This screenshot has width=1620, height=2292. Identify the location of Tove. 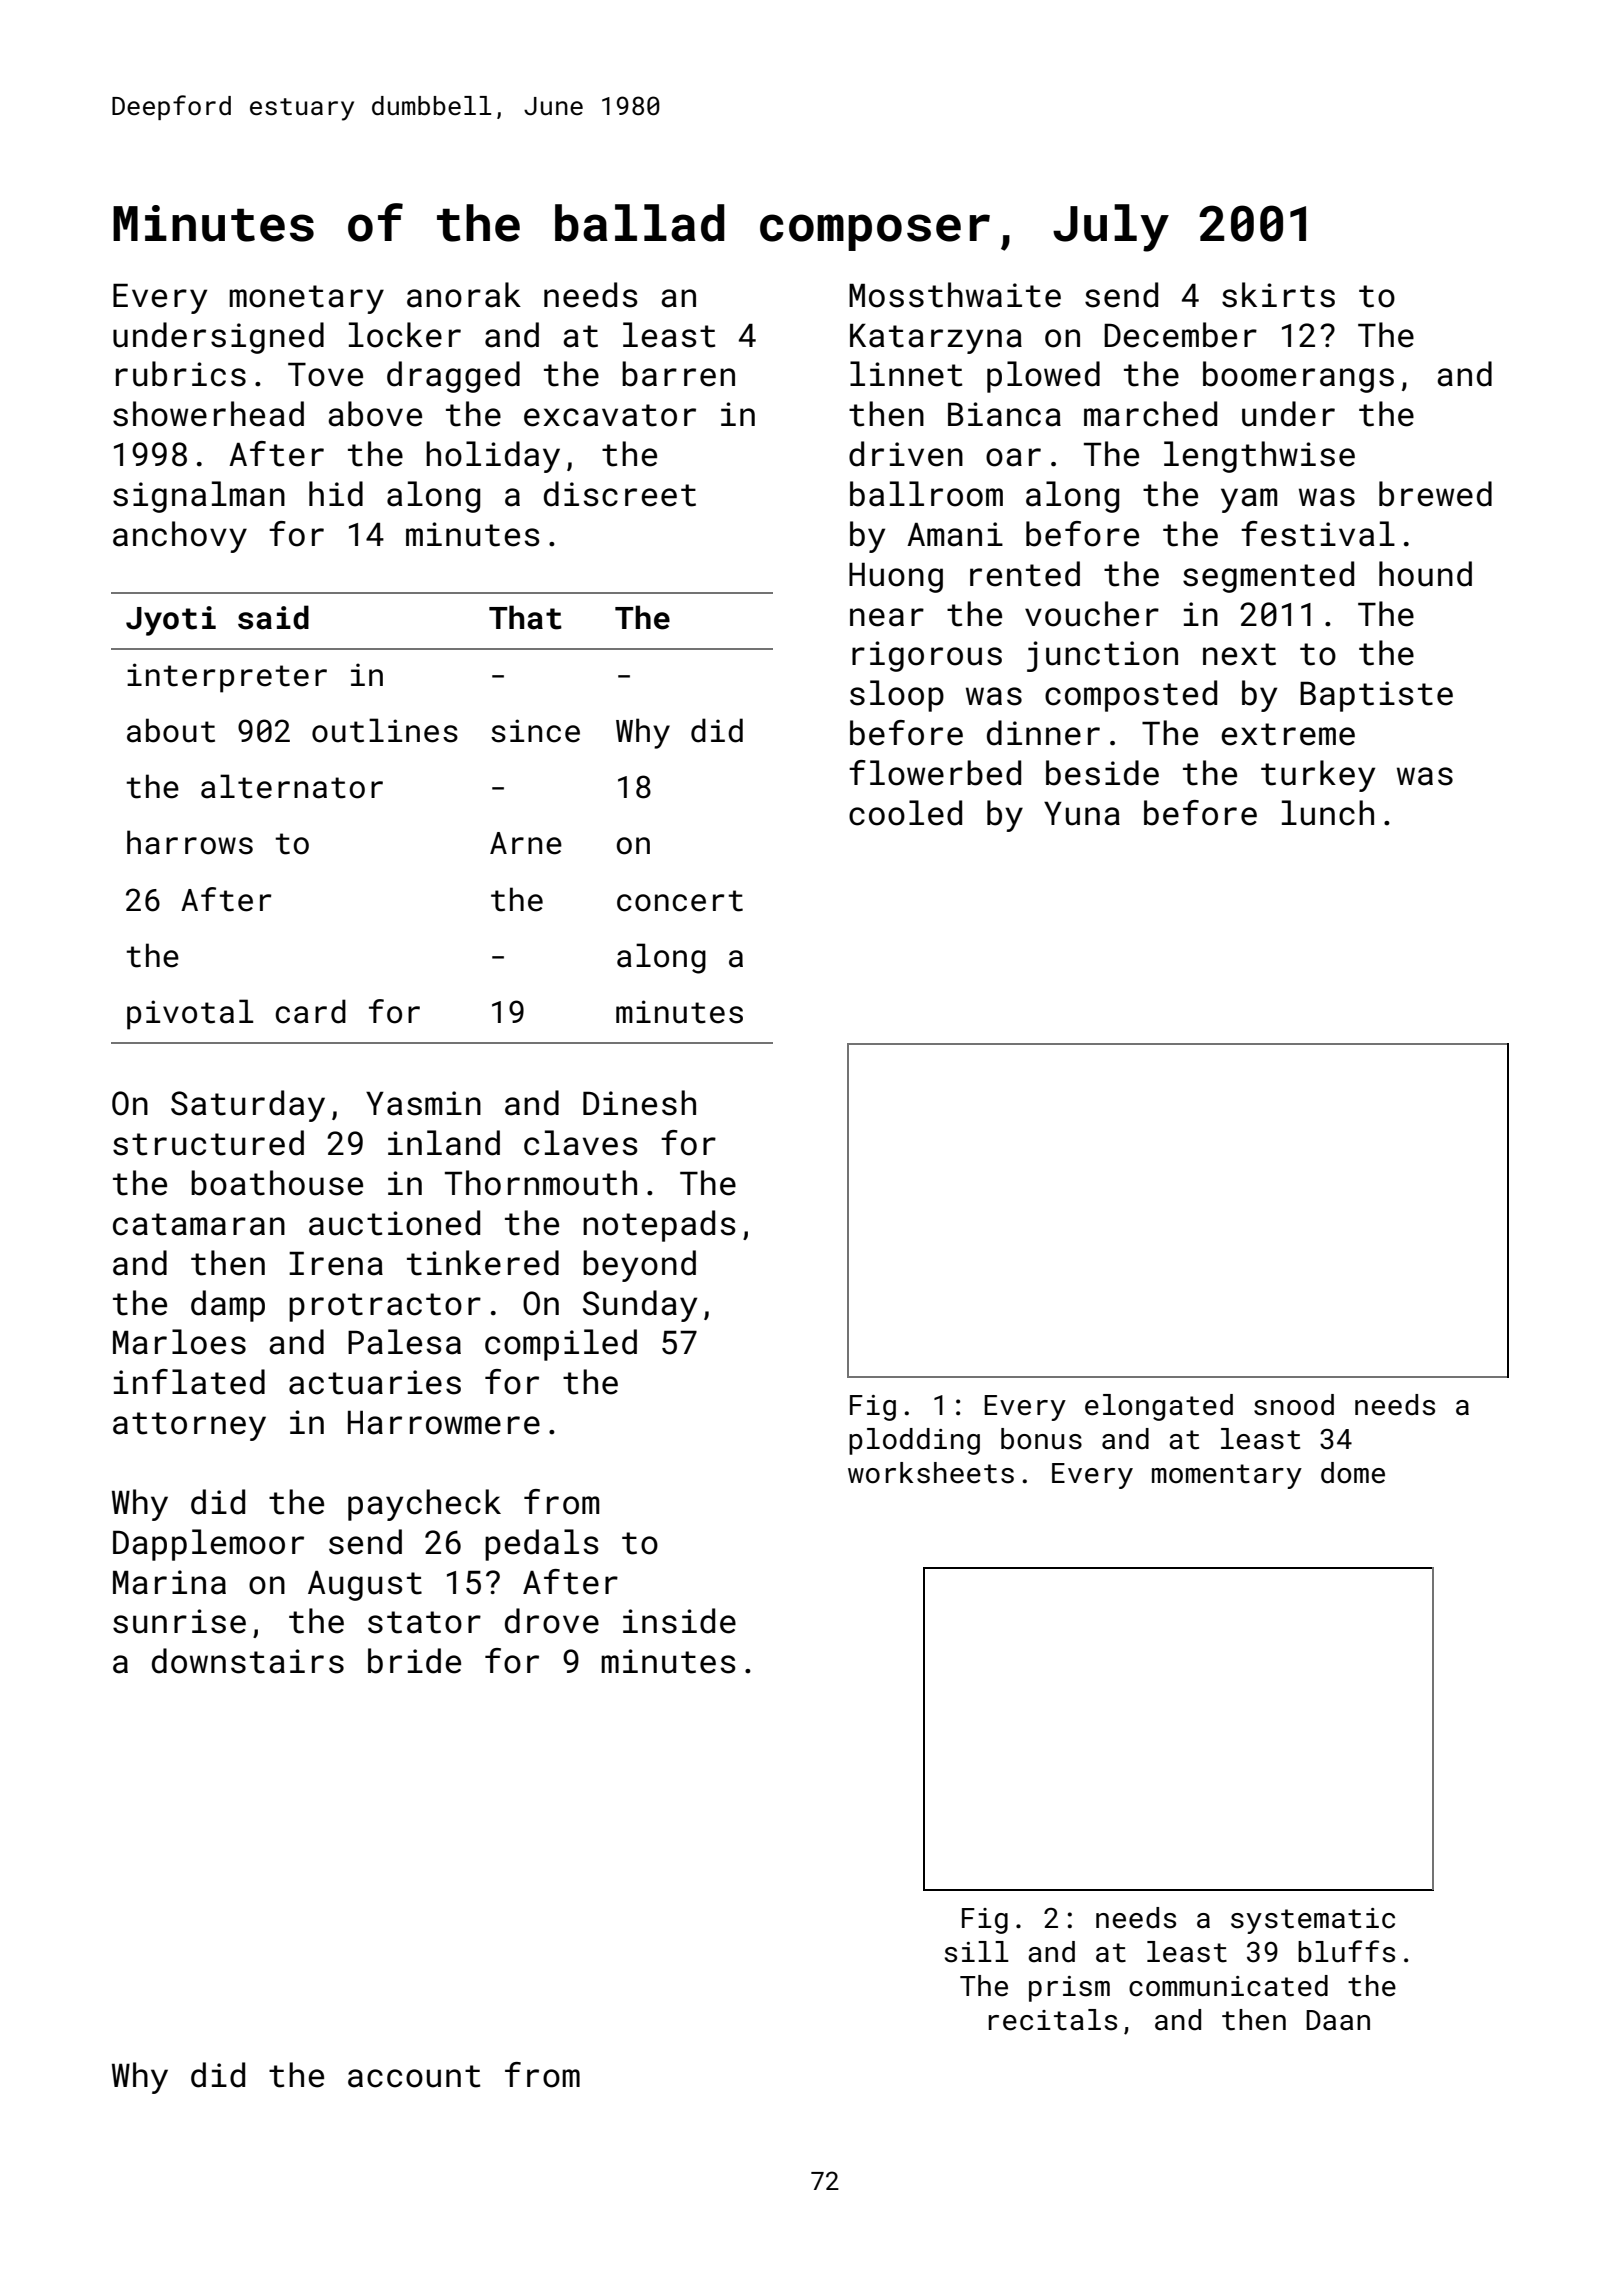
(325, 375).
